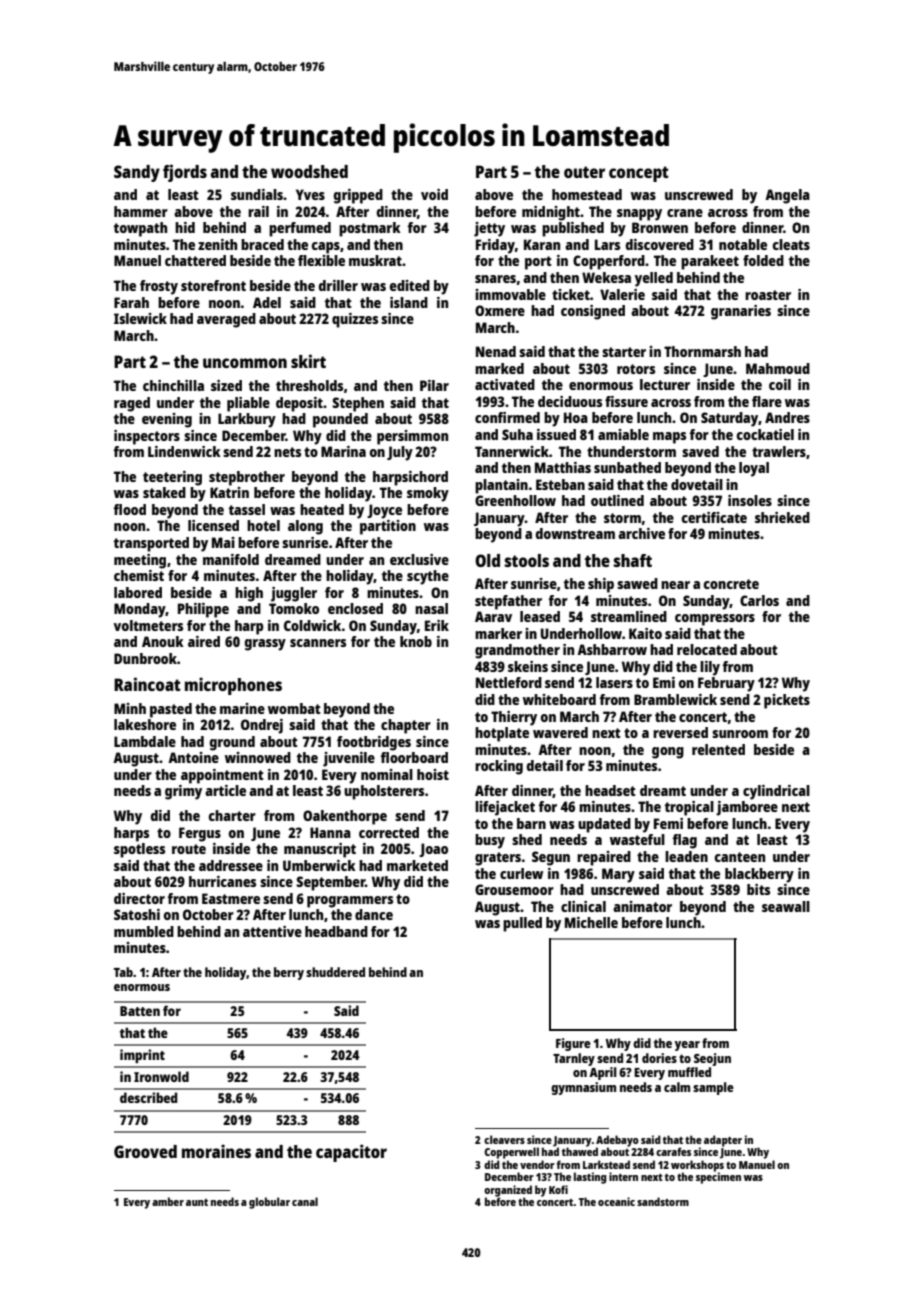 This document has width=924, height=1308. I want to click on Andres, so click(787, 417).
